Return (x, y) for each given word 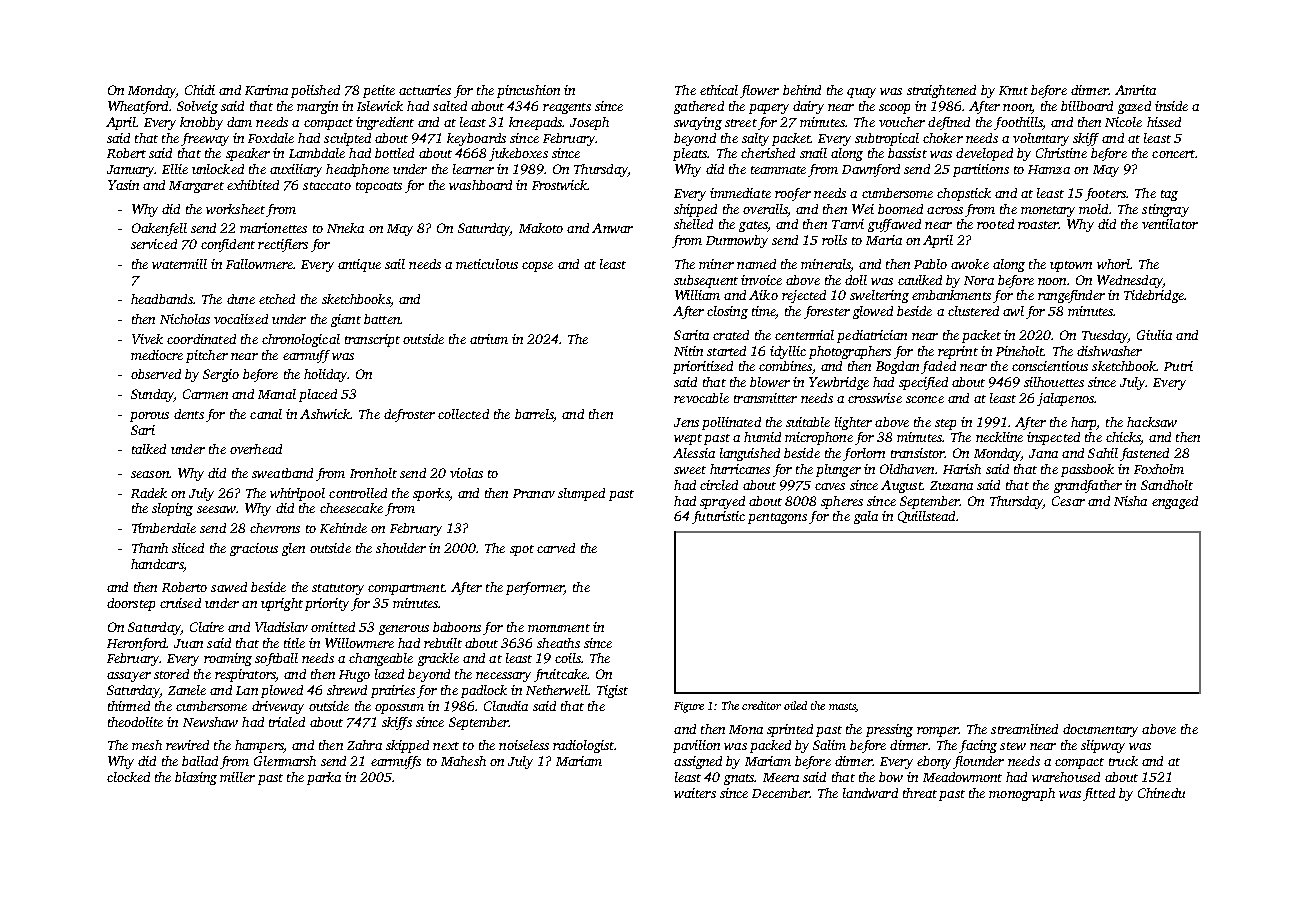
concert (1173, 154)
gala (866, 517)
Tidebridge (1154, 296)
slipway (1103, 746)
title (294, 643)
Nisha (1130, 501)
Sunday (152, 395)
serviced (154, 244)
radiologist (583, 746)
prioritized (703, 367)
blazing (196, 778)
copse (537, 267)
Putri (1178, 366)
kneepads (536, 123)
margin (317, 107)
